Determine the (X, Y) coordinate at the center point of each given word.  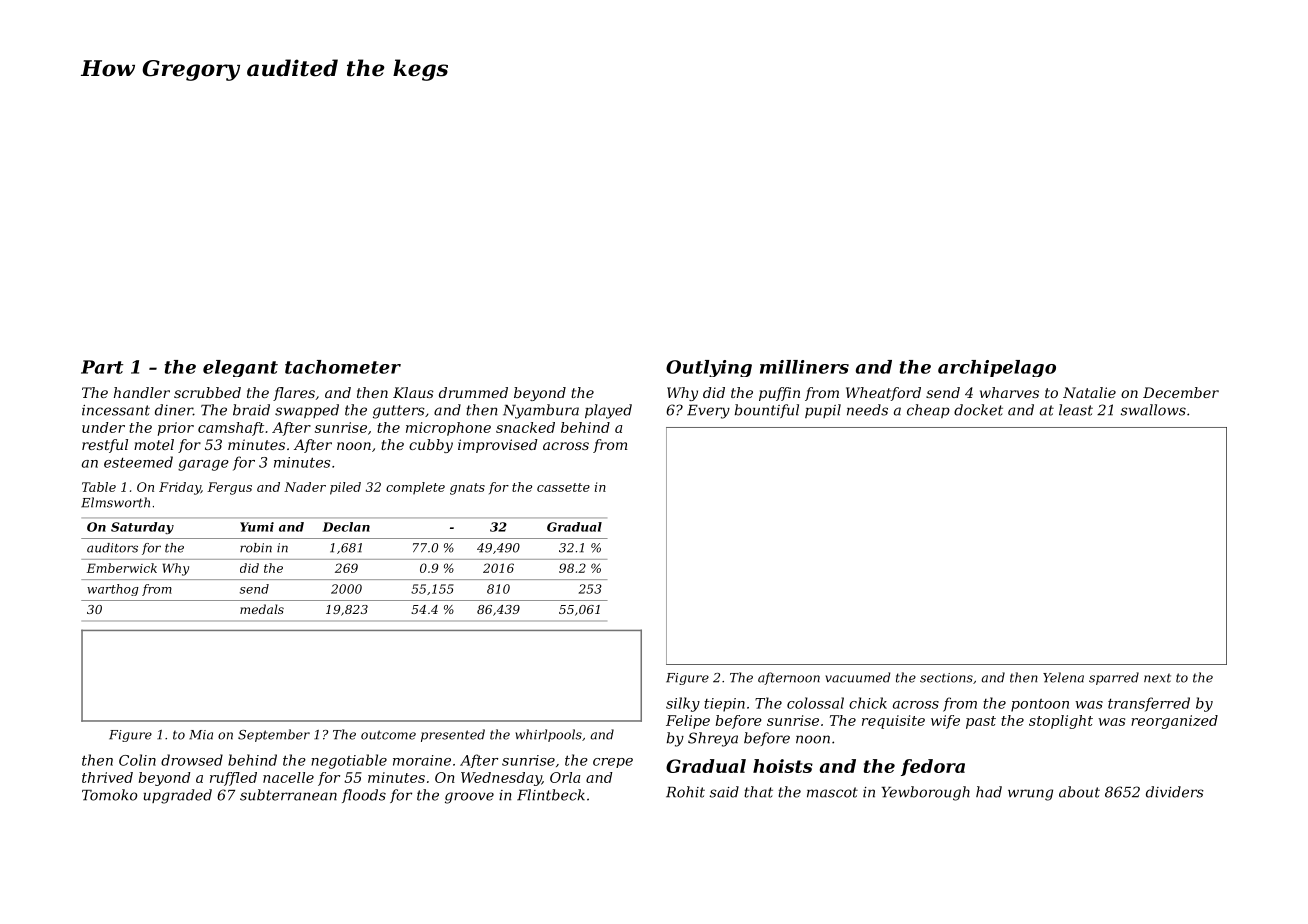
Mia (201, 735)
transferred (1149, 704)
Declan (346, 527)
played (608, 411)
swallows (1153, 410)
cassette (563, 487)
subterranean (288, 795)
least (1076, 410)
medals (262, 609)
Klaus (413, 392)
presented (453, 735)
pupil (823, 411)
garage (203, 465)
